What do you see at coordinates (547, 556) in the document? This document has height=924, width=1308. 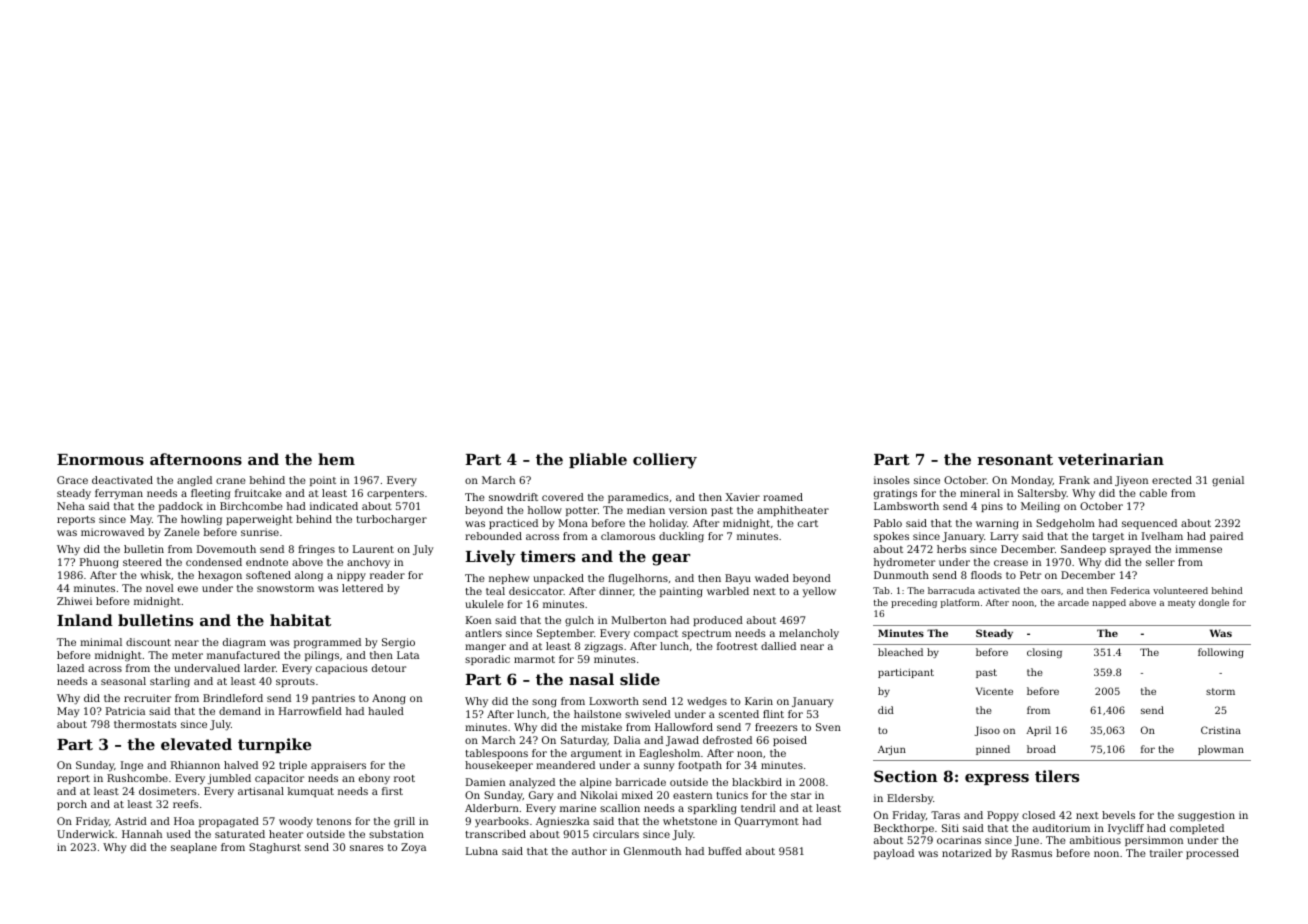 I see `timers` at bounding box center [547, 556].
